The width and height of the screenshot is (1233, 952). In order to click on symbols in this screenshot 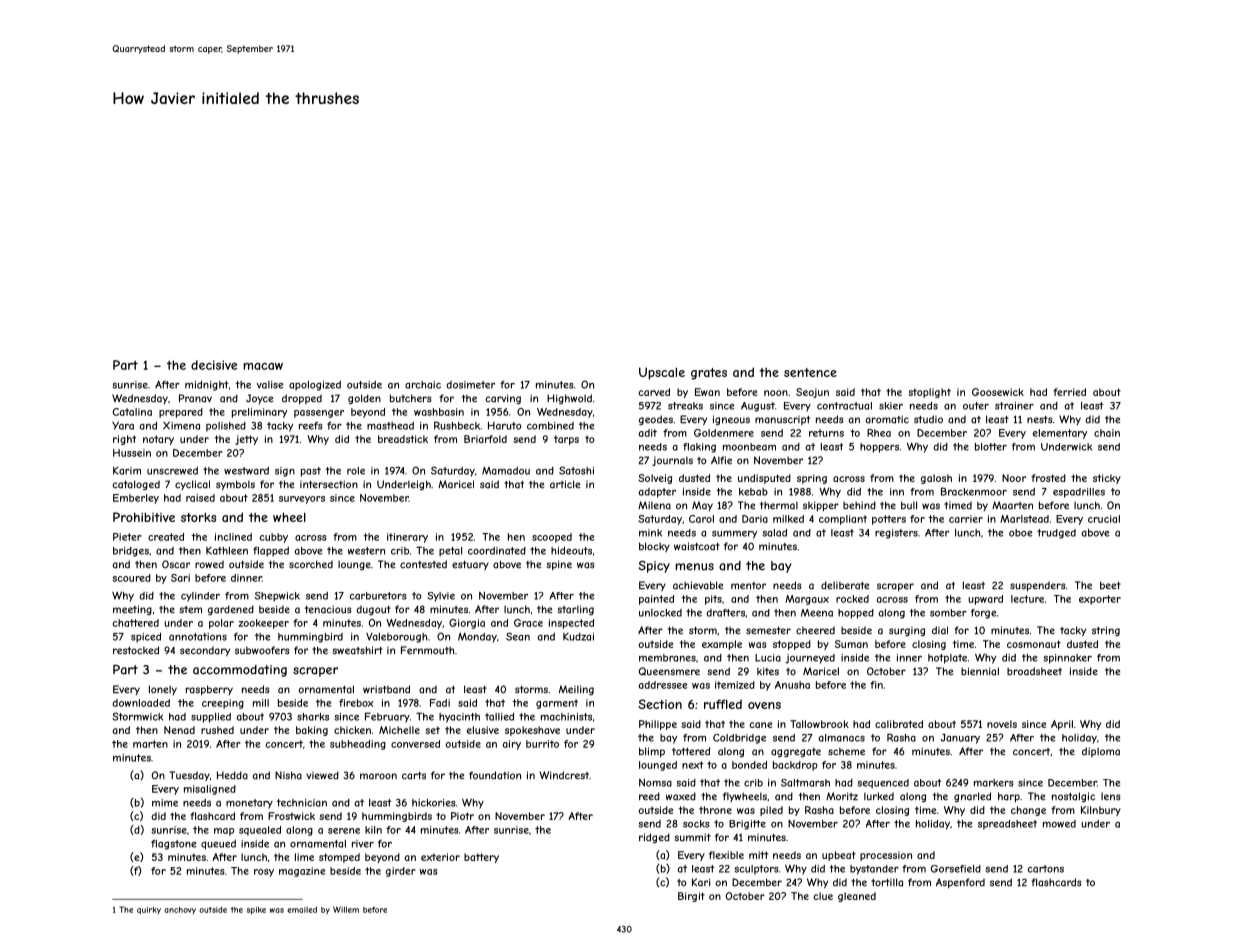, I will do `click(235, 485)`.
